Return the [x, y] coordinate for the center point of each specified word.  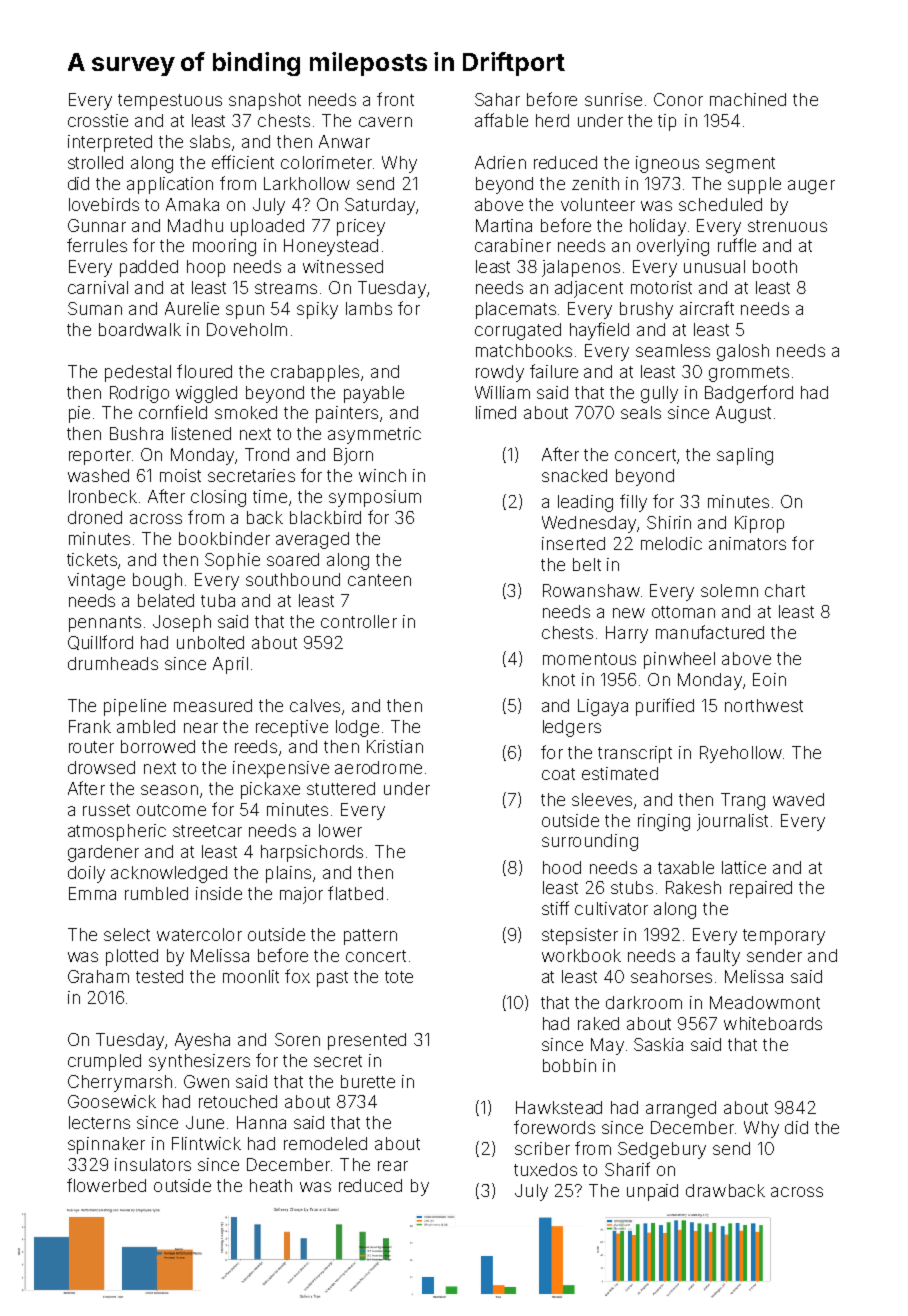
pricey [361, 227]
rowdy [500, 373]
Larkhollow [307, 183]
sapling [745, 456]
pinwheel [679, 660]
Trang [743, 801]
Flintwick [206, 1143]
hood [562, 867]
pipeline [135, 707]
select [127, 934]
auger [811, 187]
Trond [267, 454]
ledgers [572, 728]
